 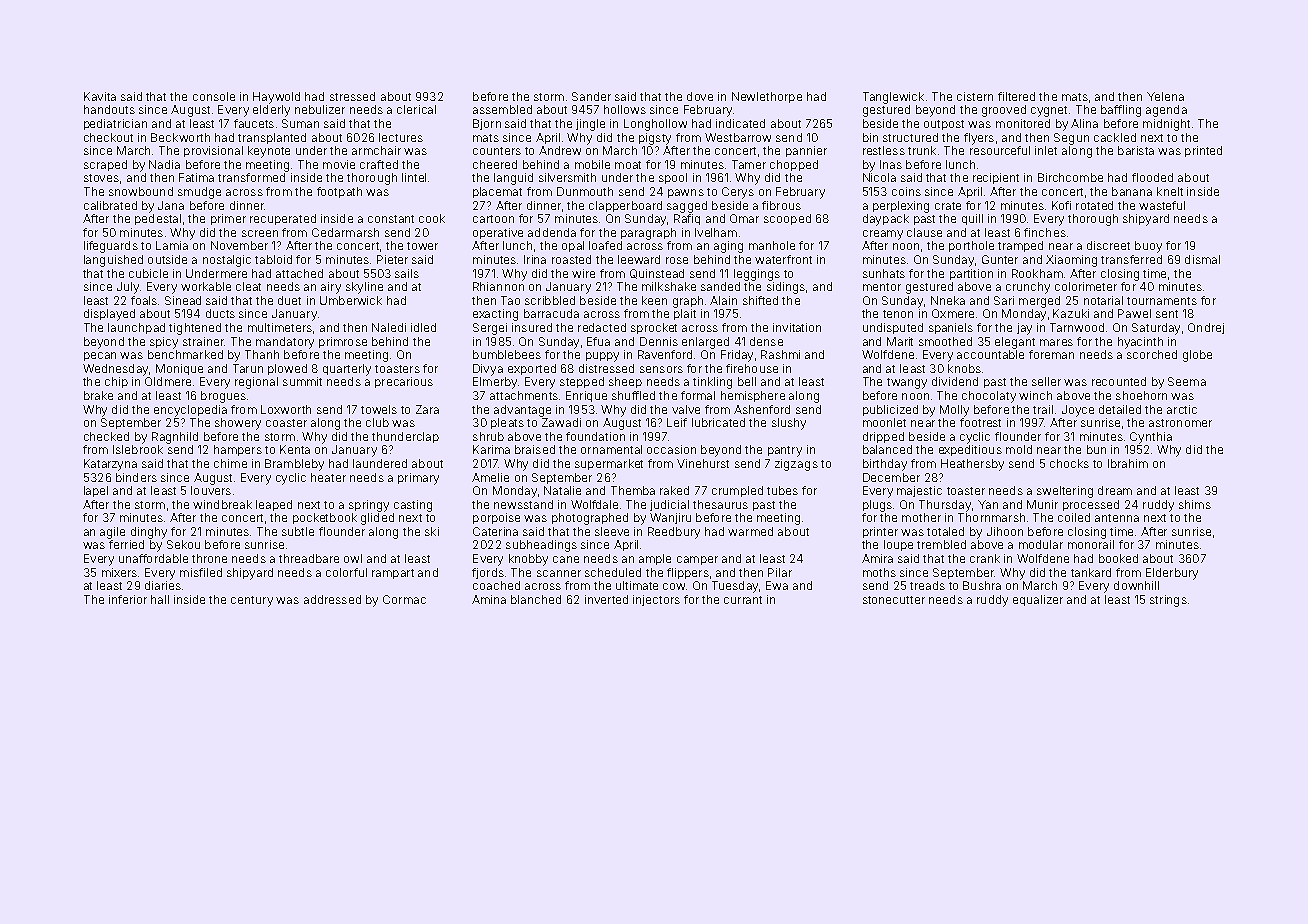 I want to click on exacting, so click(x=495, y=315).
